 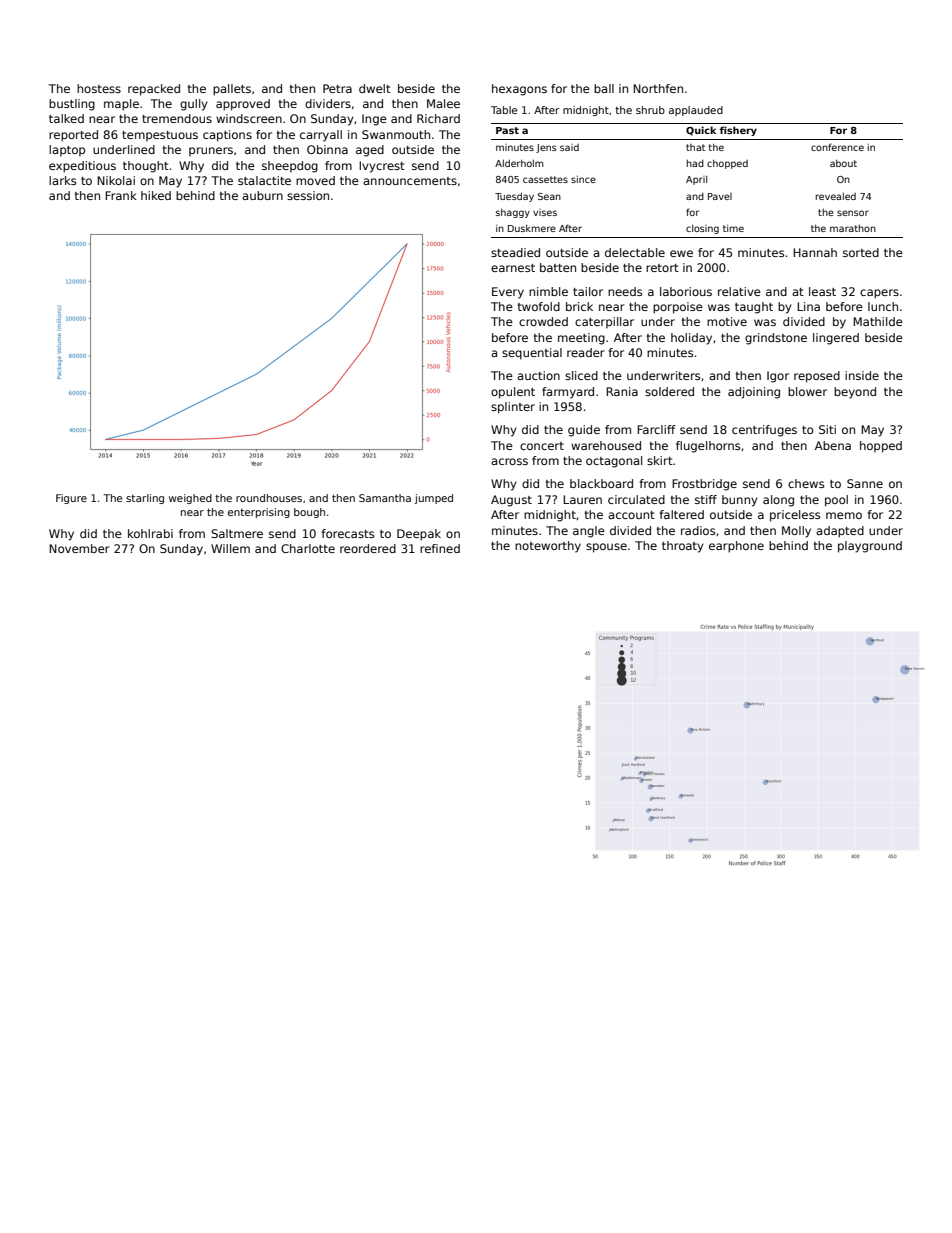 What do you see at coordinates (156, 195) in the document?
I see `hiked` at bounding box center [156, 195].
